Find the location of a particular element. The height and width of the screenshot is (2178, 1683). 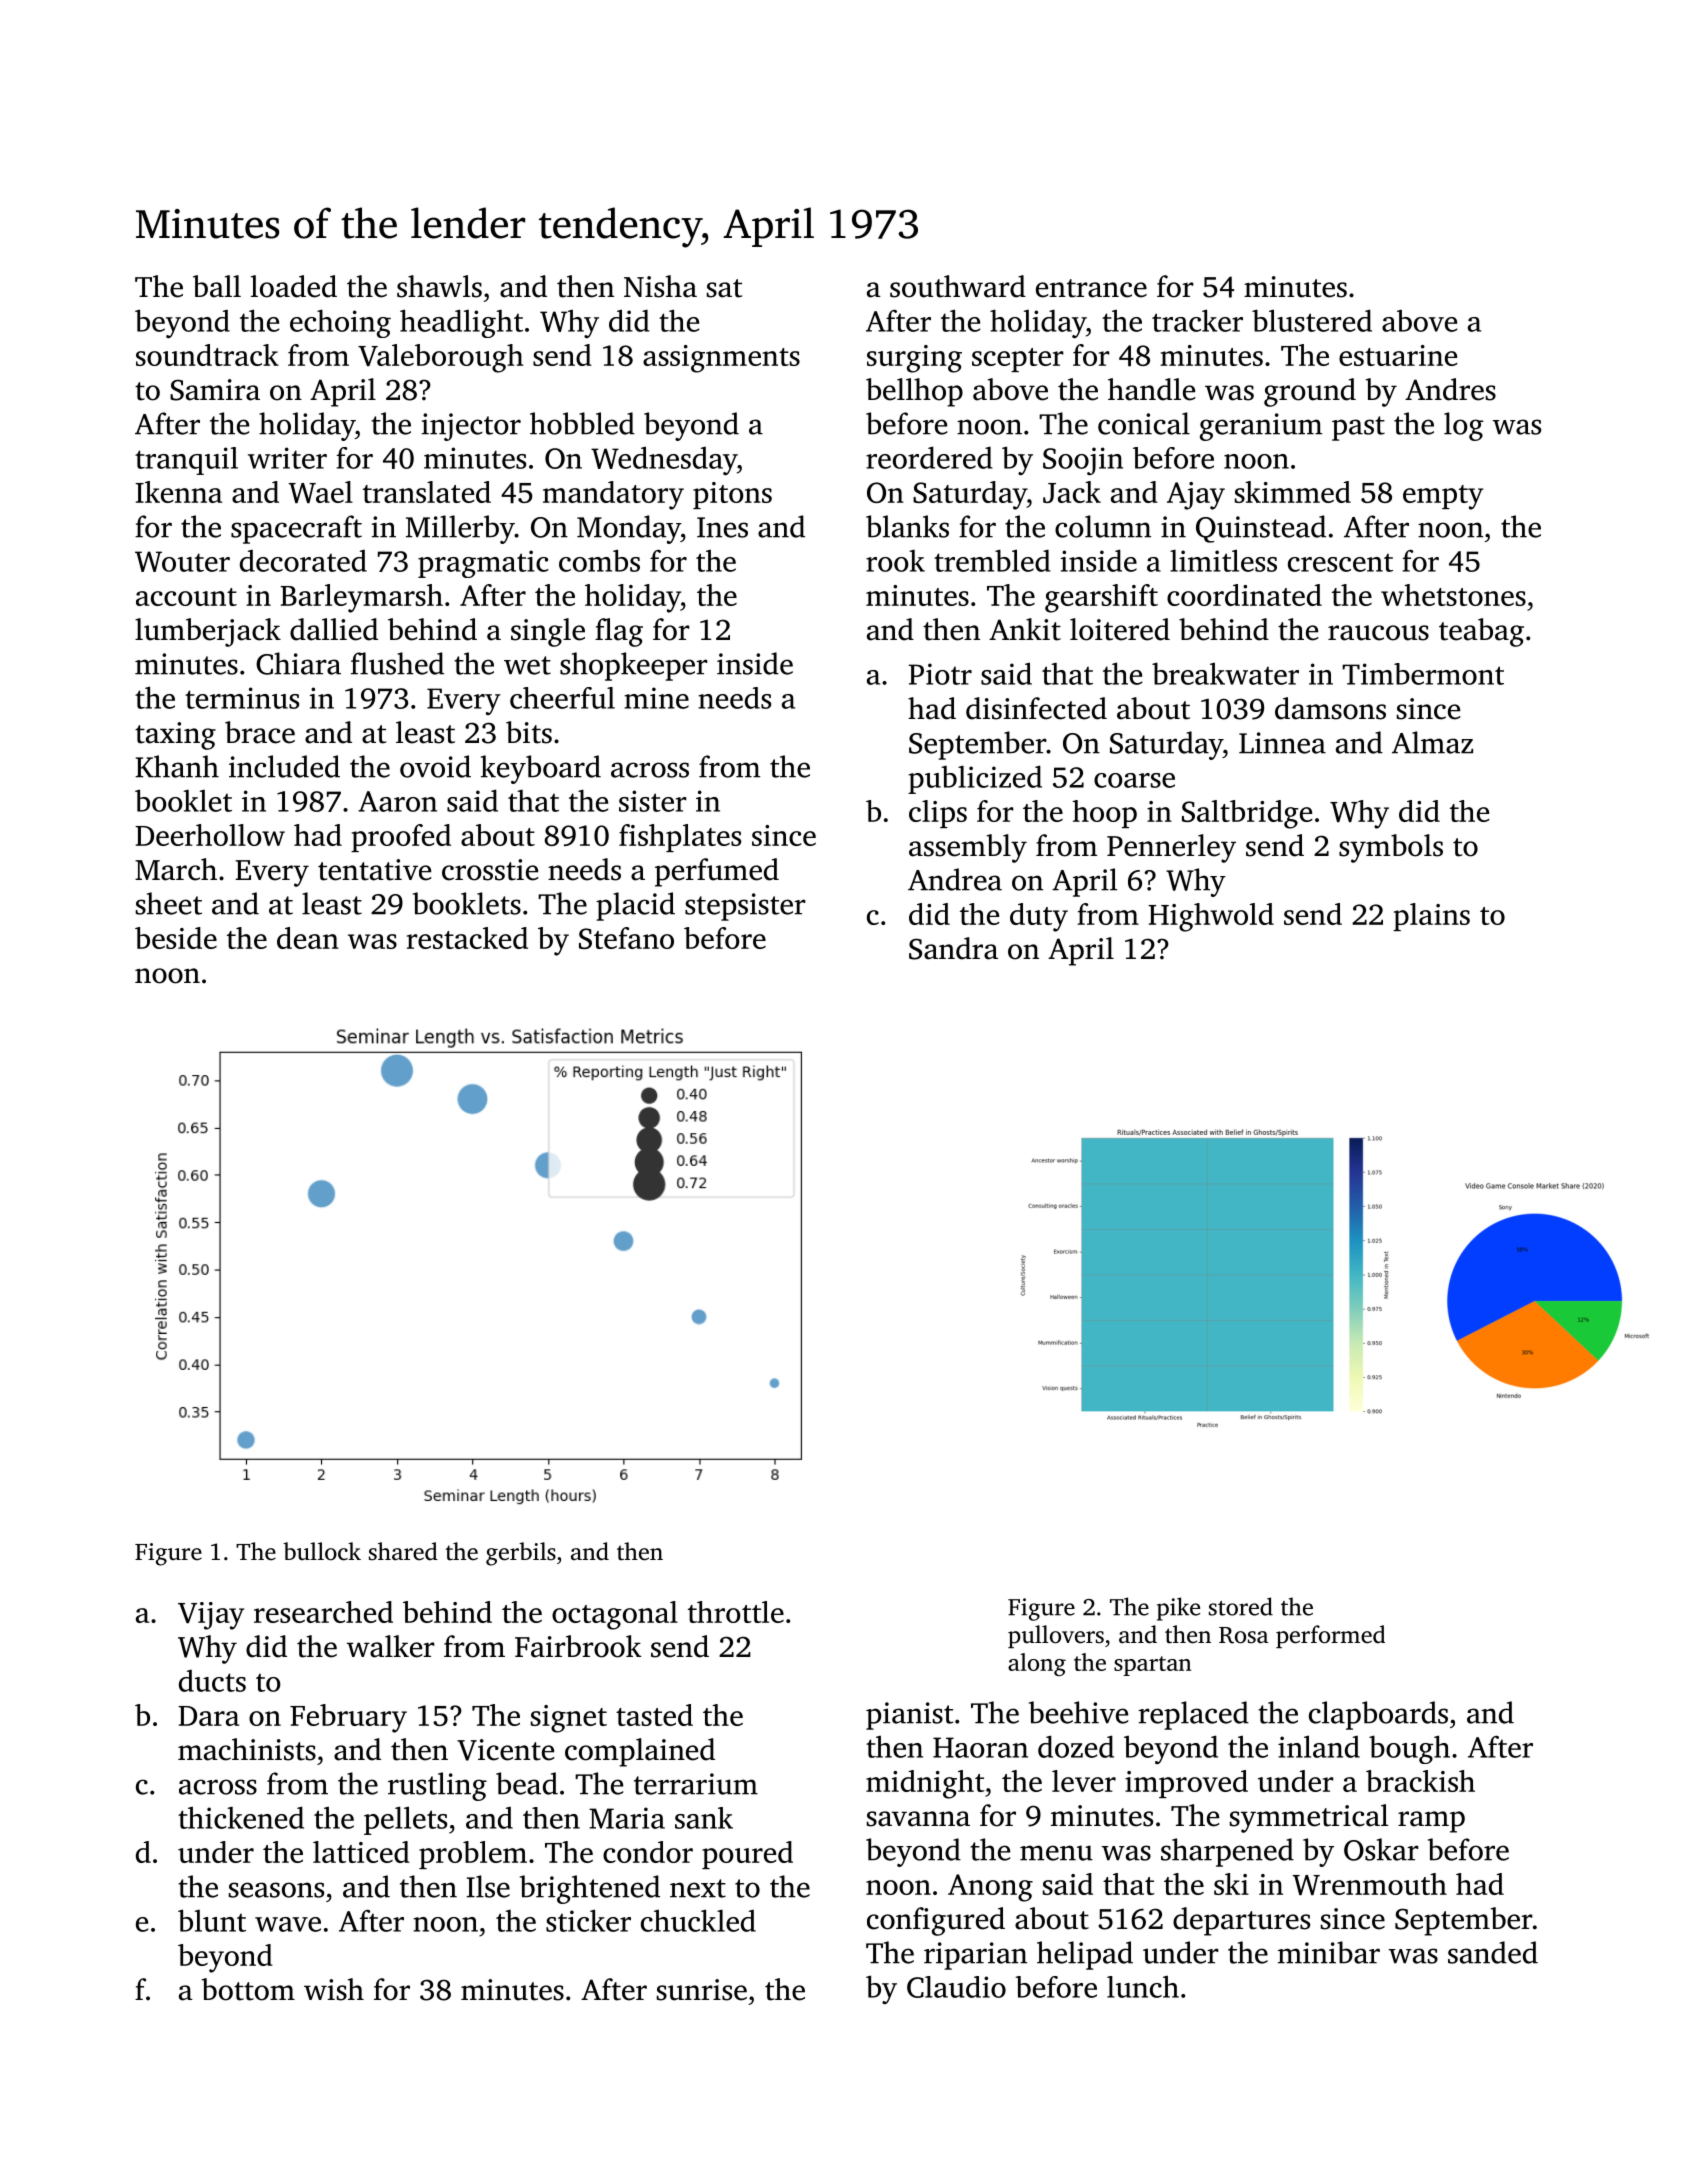

geranium is located at coordinates (1261, 427).
